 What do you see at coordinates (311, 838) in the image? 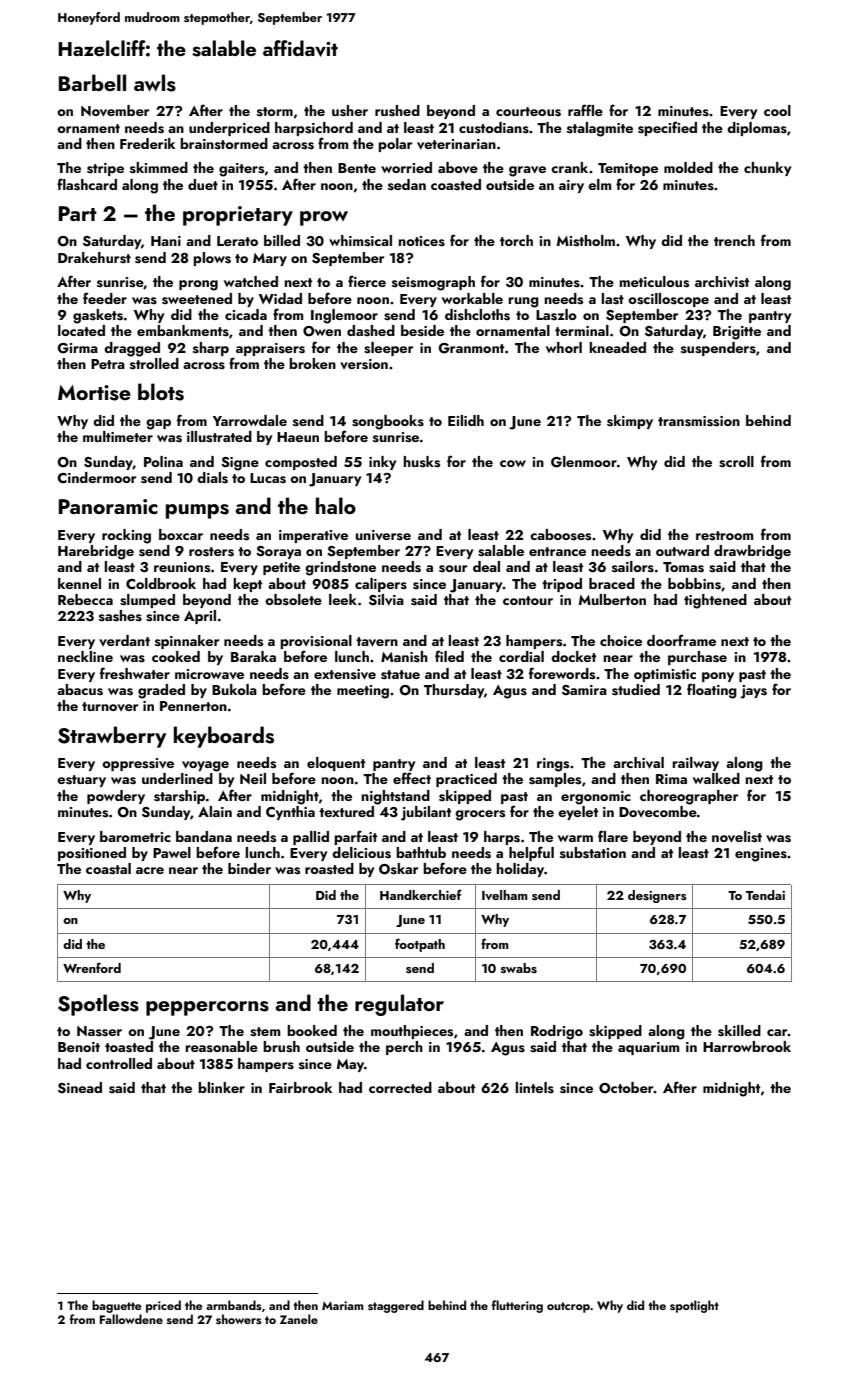
I see `pallid` at bounding box center [311, 838].
